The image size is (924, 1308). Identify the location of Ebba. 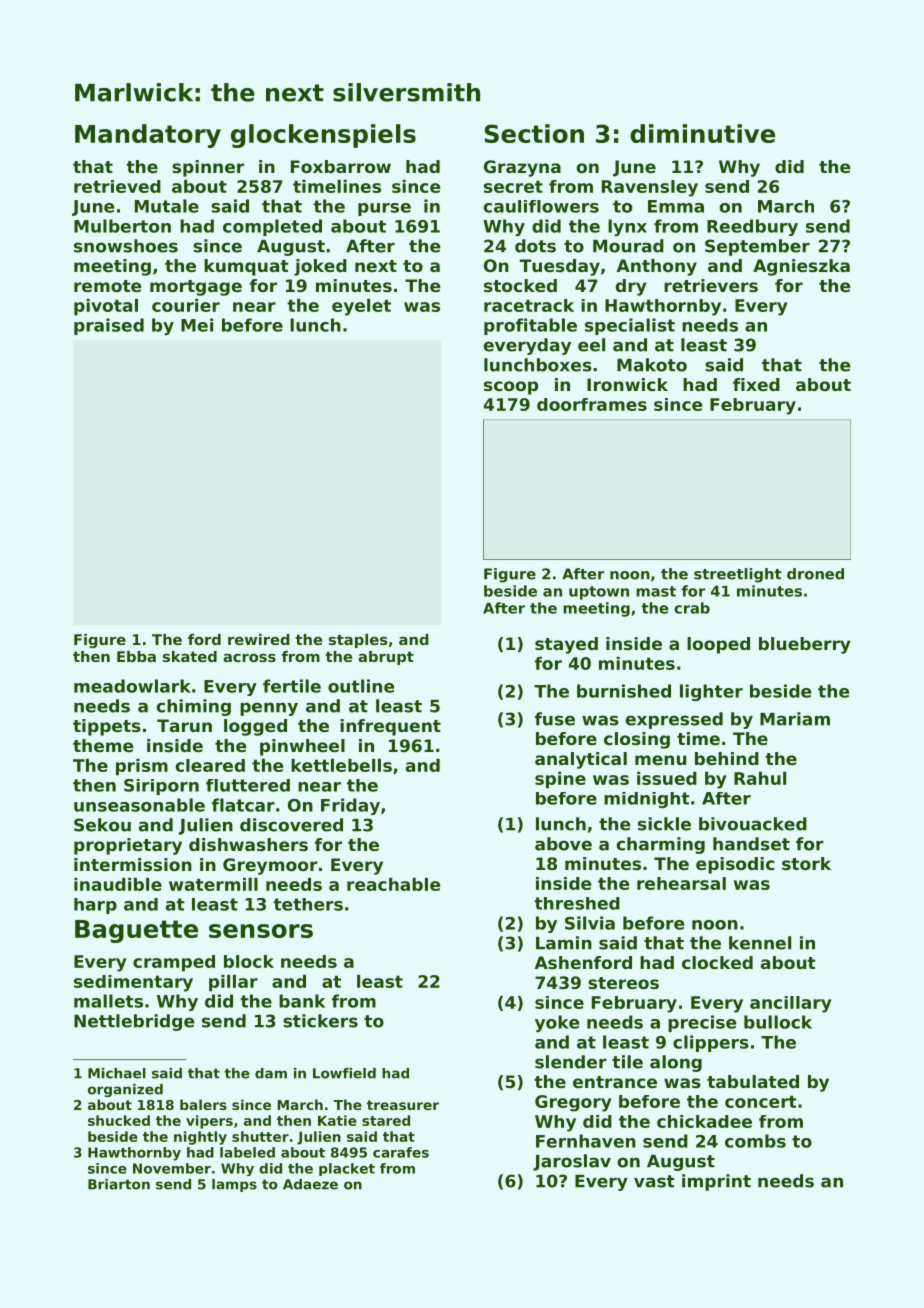
(136, 656).
